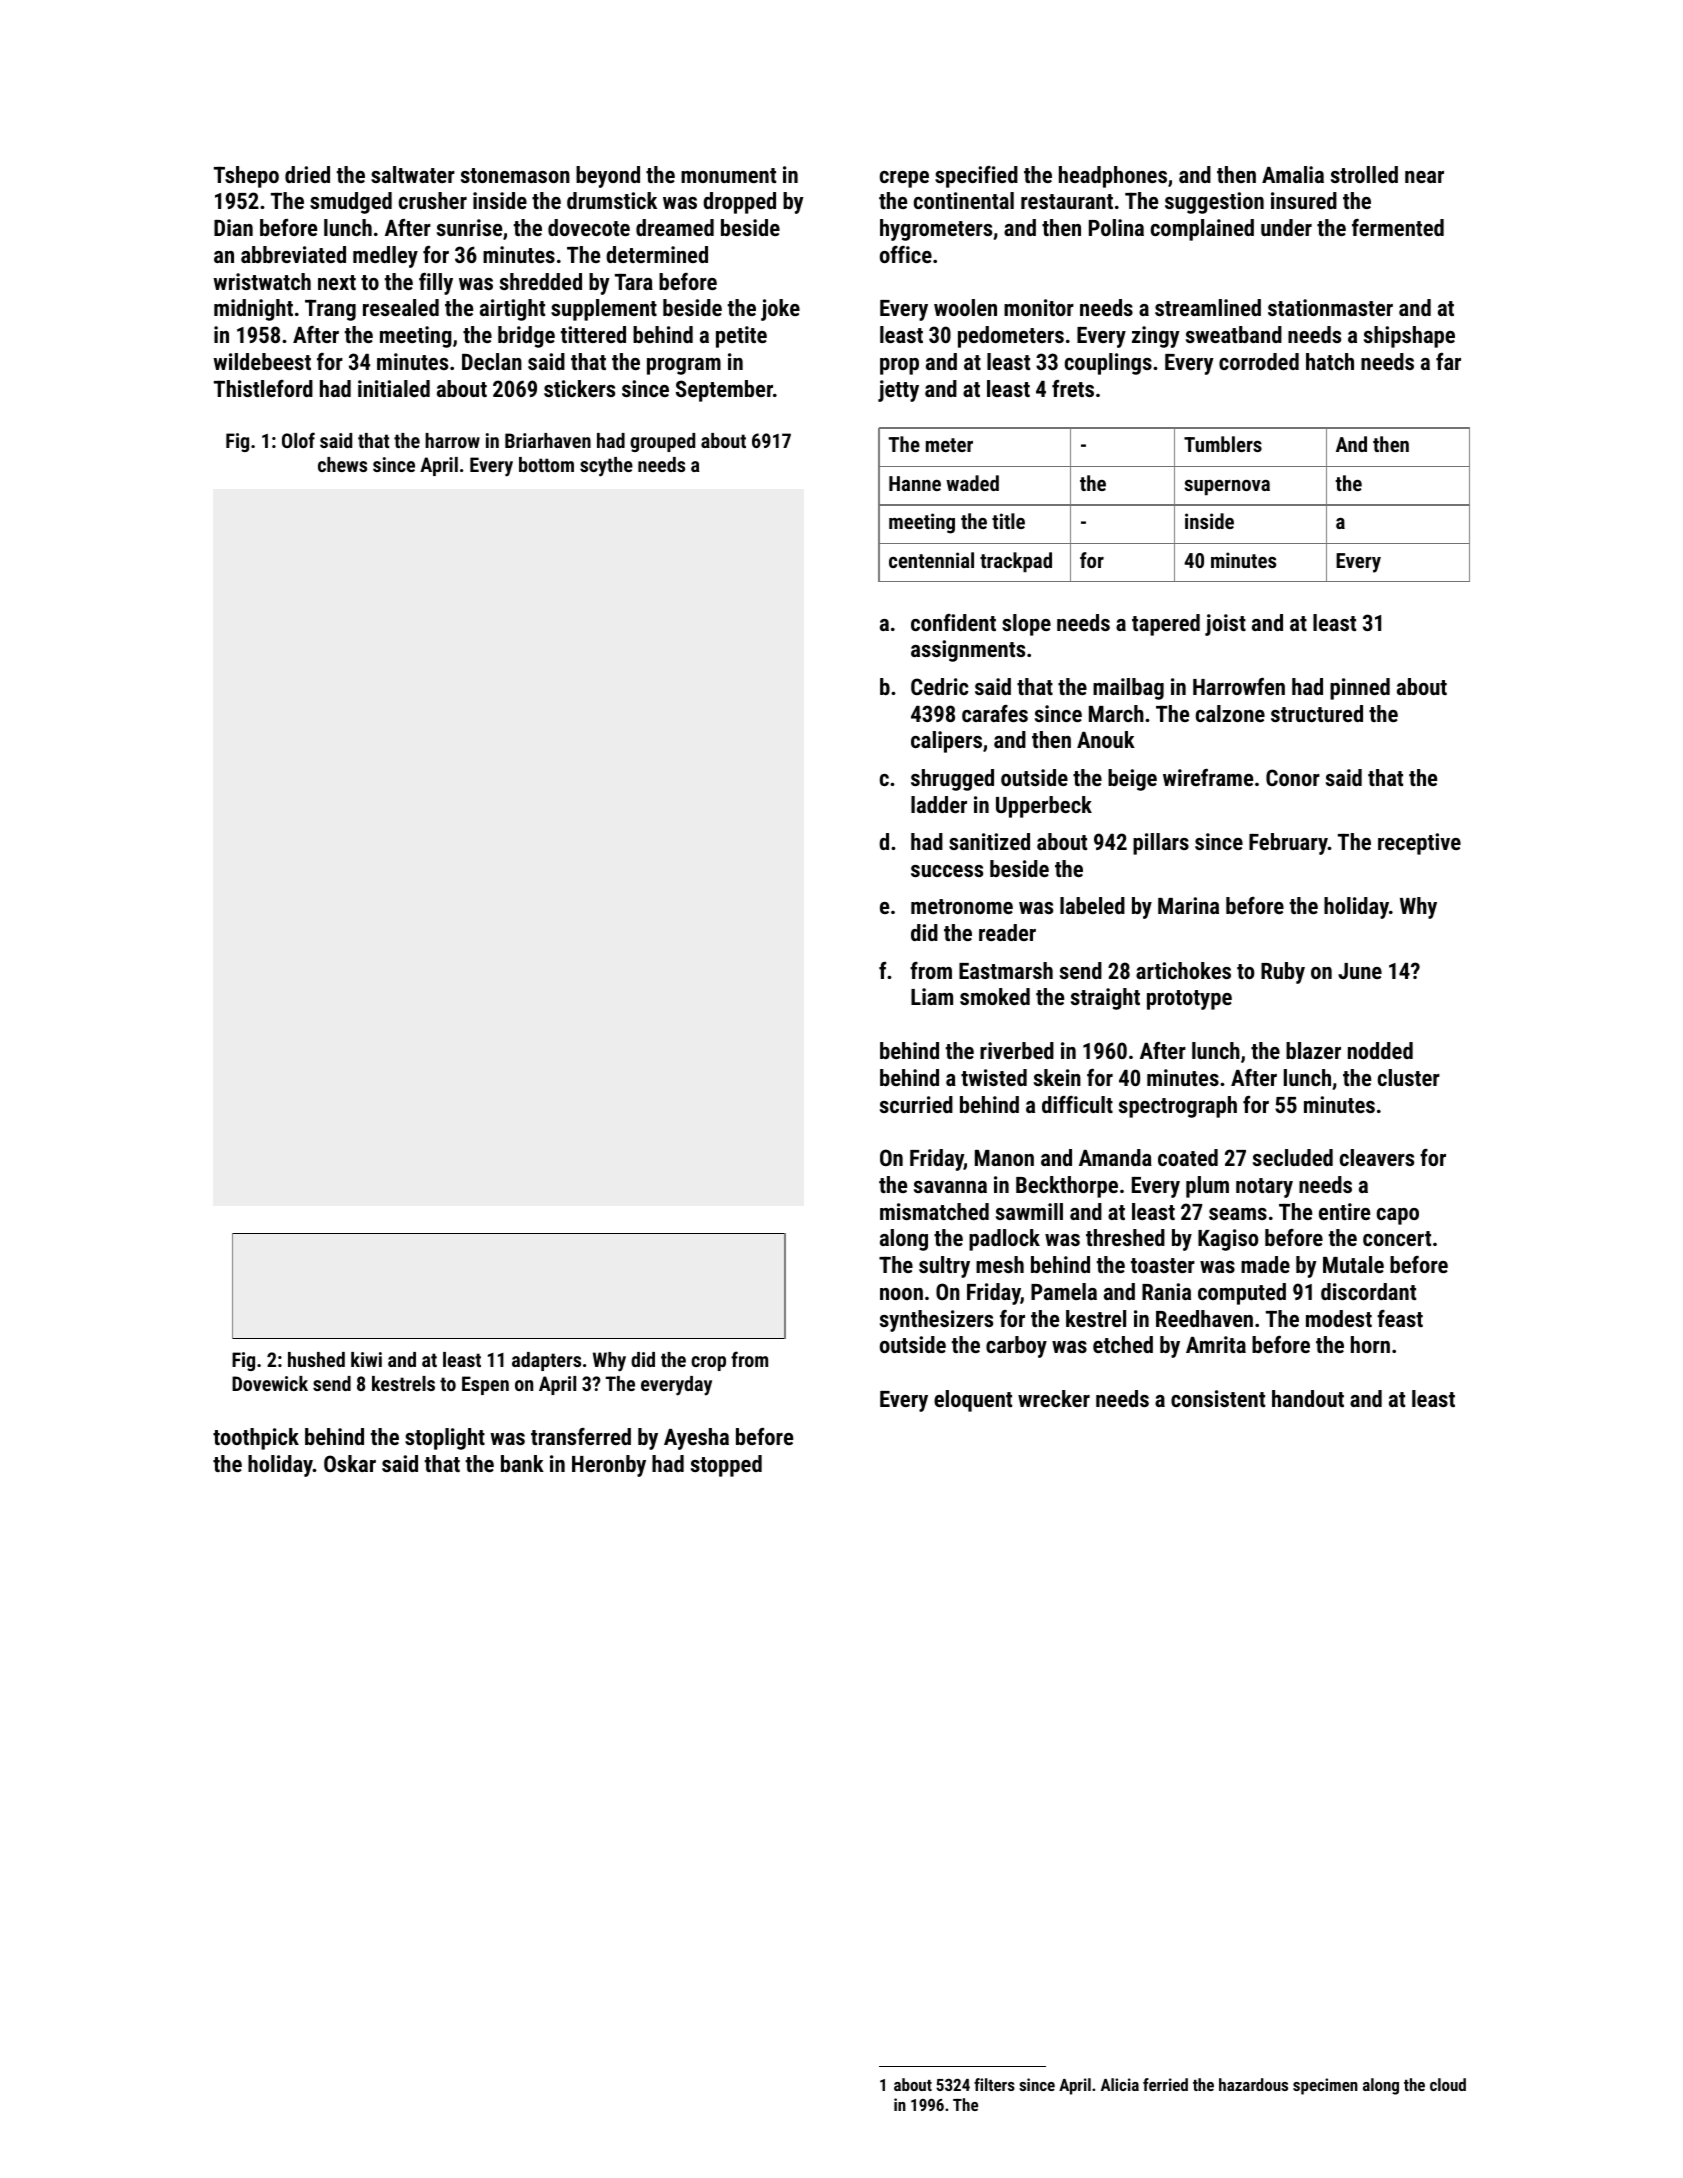 The height and width of the screenshot is (2178, 1683). I want to click on chews, so click(342, 464).
